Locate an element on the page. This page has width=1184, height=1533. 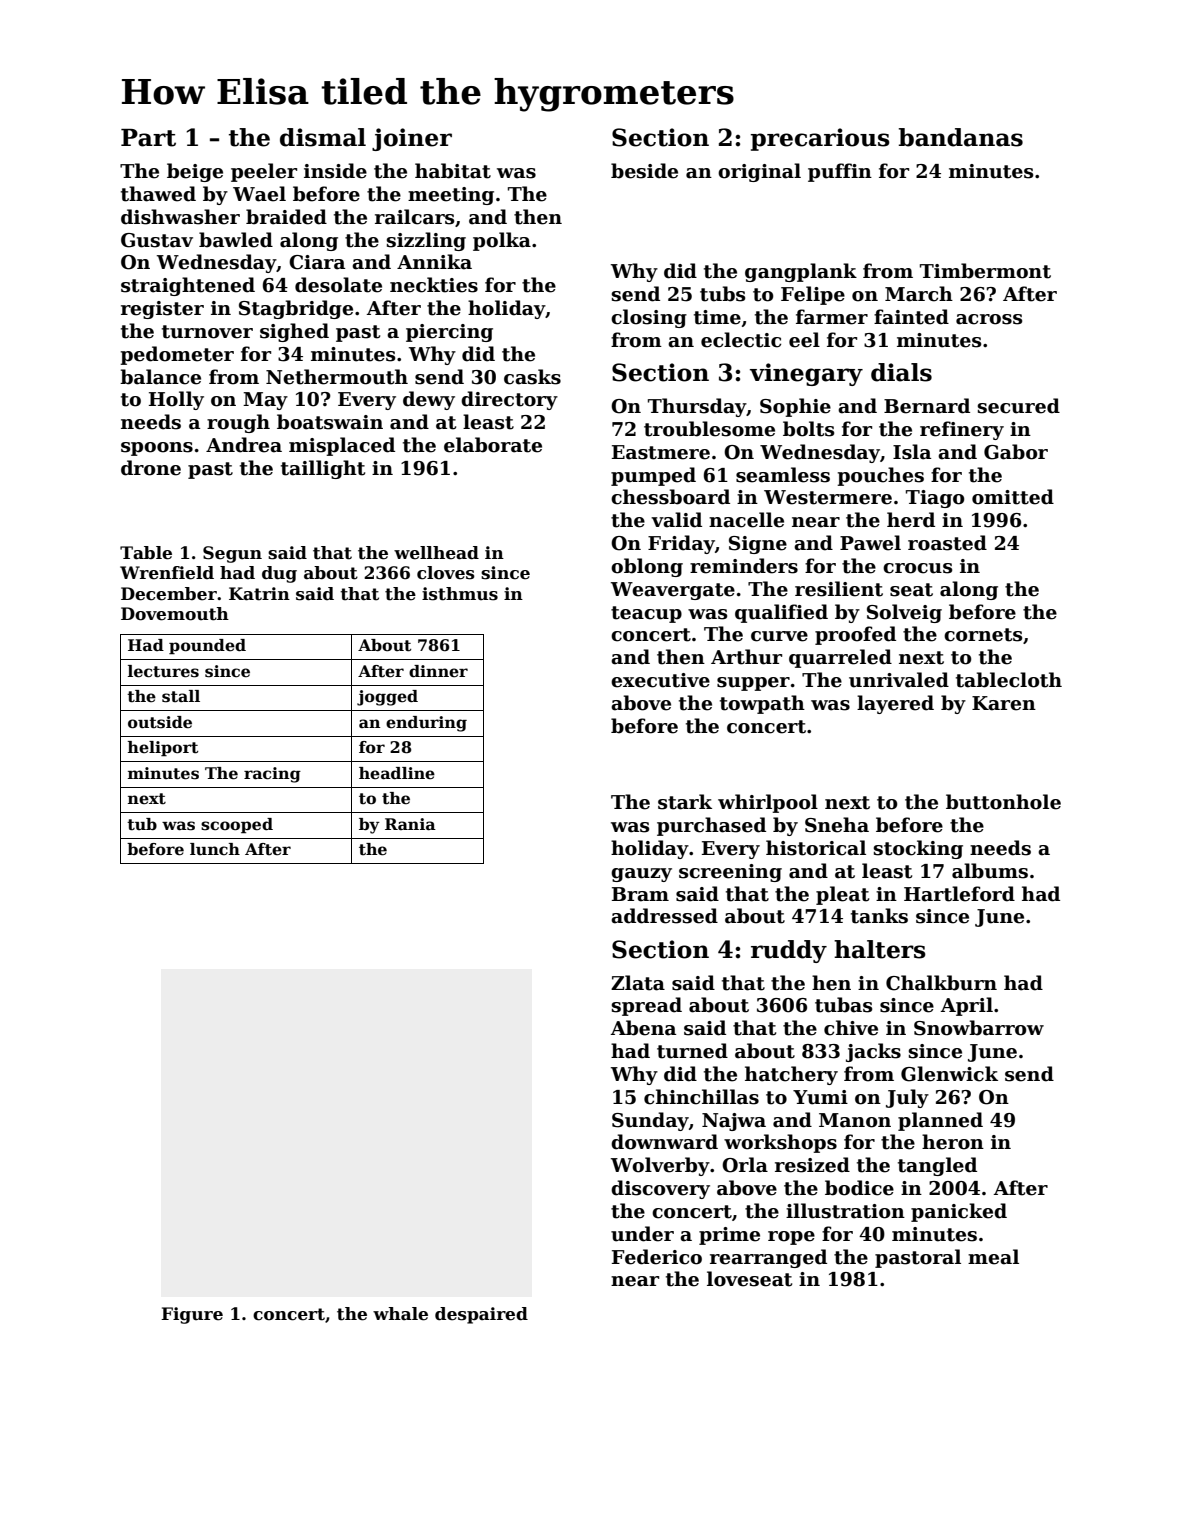
peeler is located at coordinates (264, 172).
